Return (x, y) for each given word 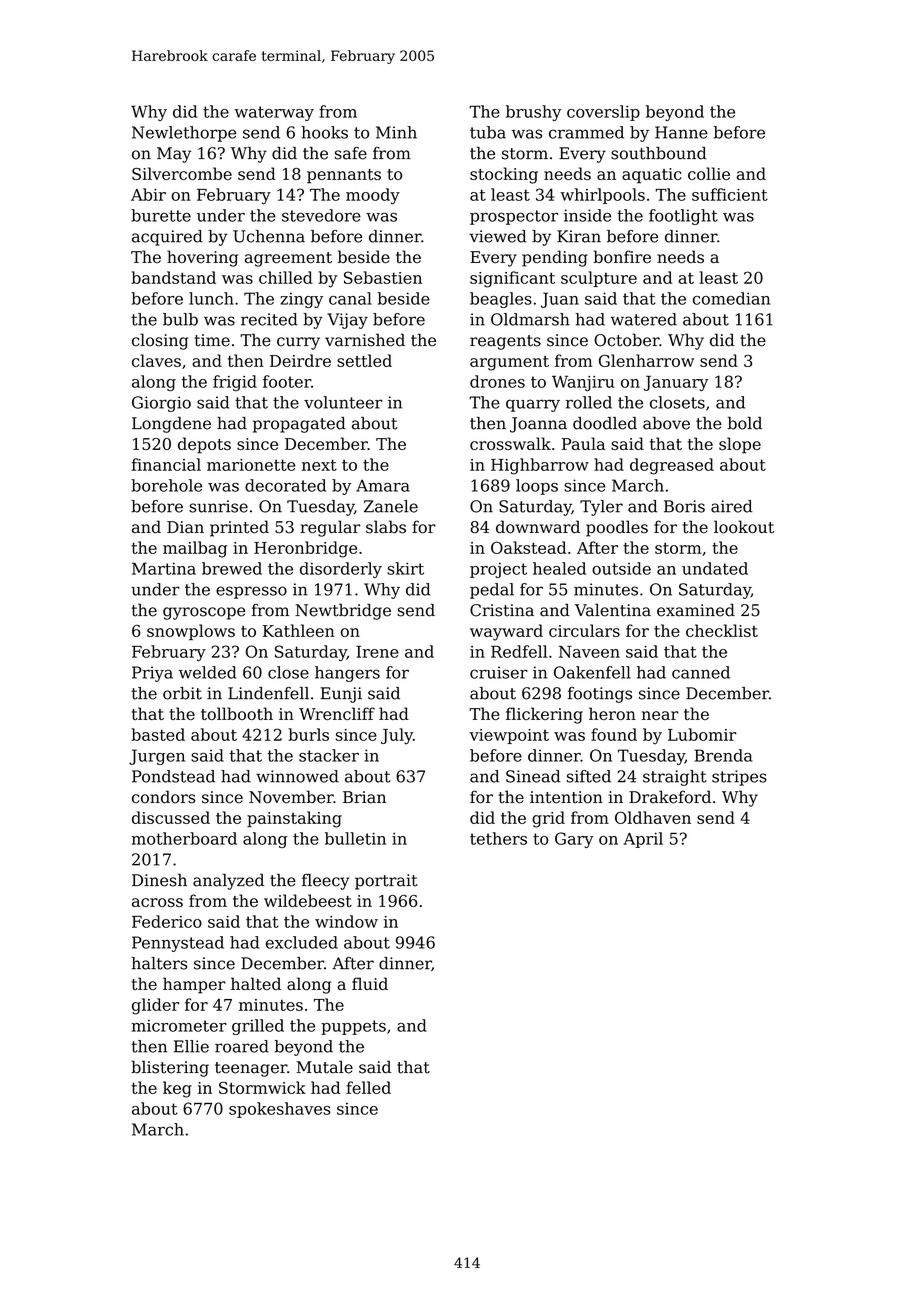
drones (497, 381)
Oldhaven (653, 817)
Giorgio (161, 404)
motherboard (184, 838)
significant (512, 279)
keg (177, 1089)
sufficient (730, 194)
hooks (324, 132)
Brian (364, 797)
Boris (684, 506)
